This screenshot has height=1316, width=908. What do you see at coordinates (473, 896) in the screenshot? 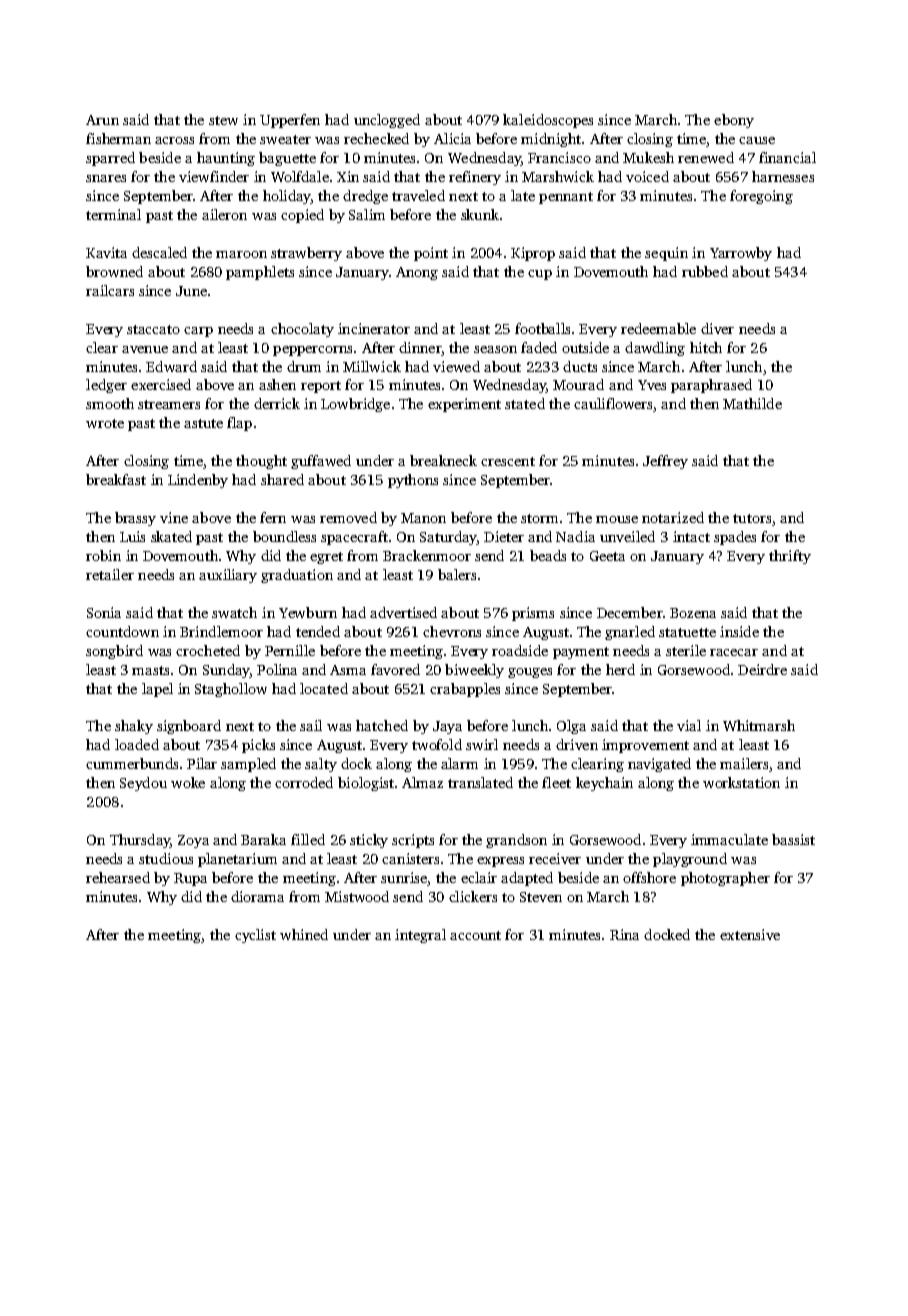
I see `clickers` at bounding box center [473, 896].
